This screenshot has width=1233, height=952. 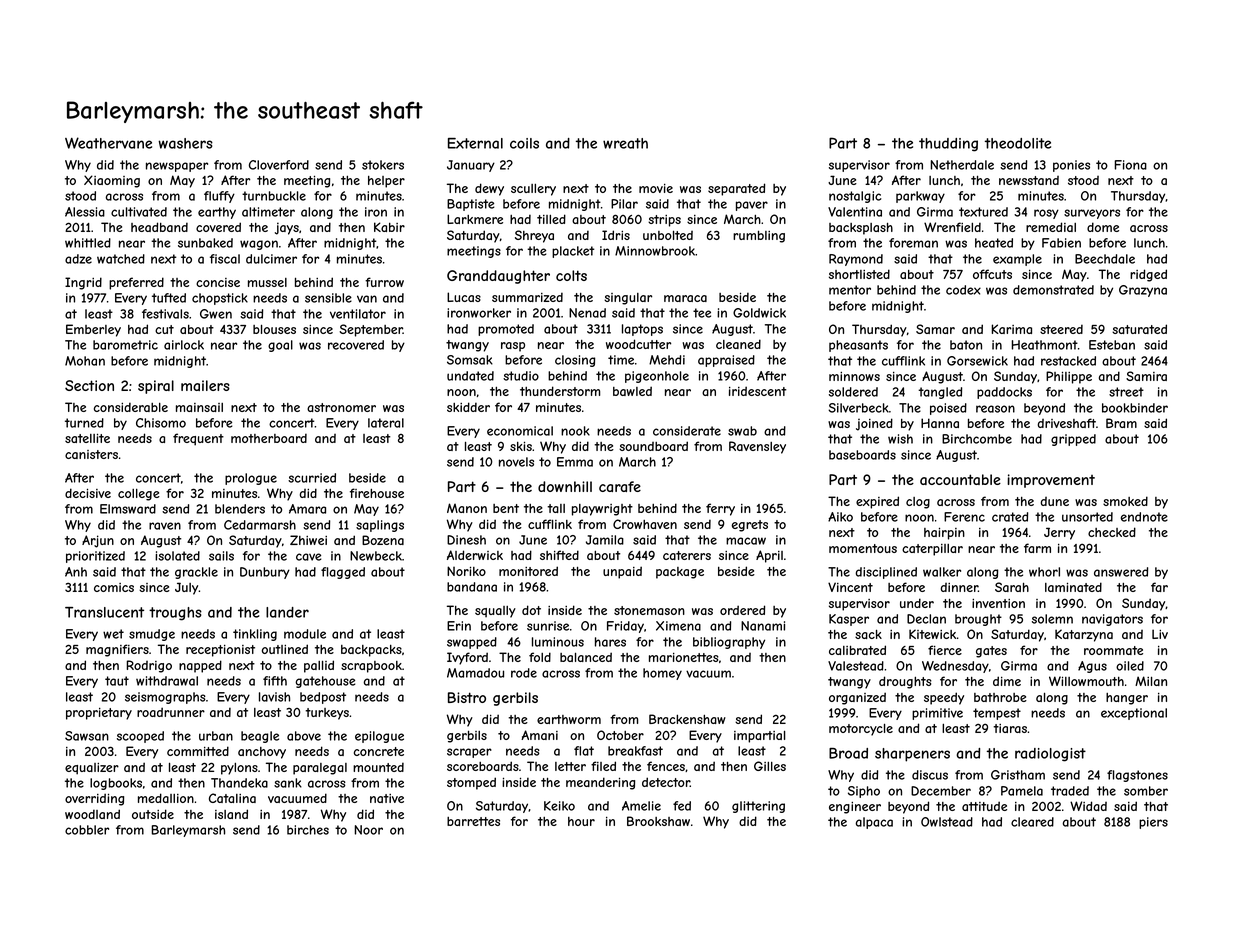 I want to click on Weathervane, so click(x=108, y=143).
